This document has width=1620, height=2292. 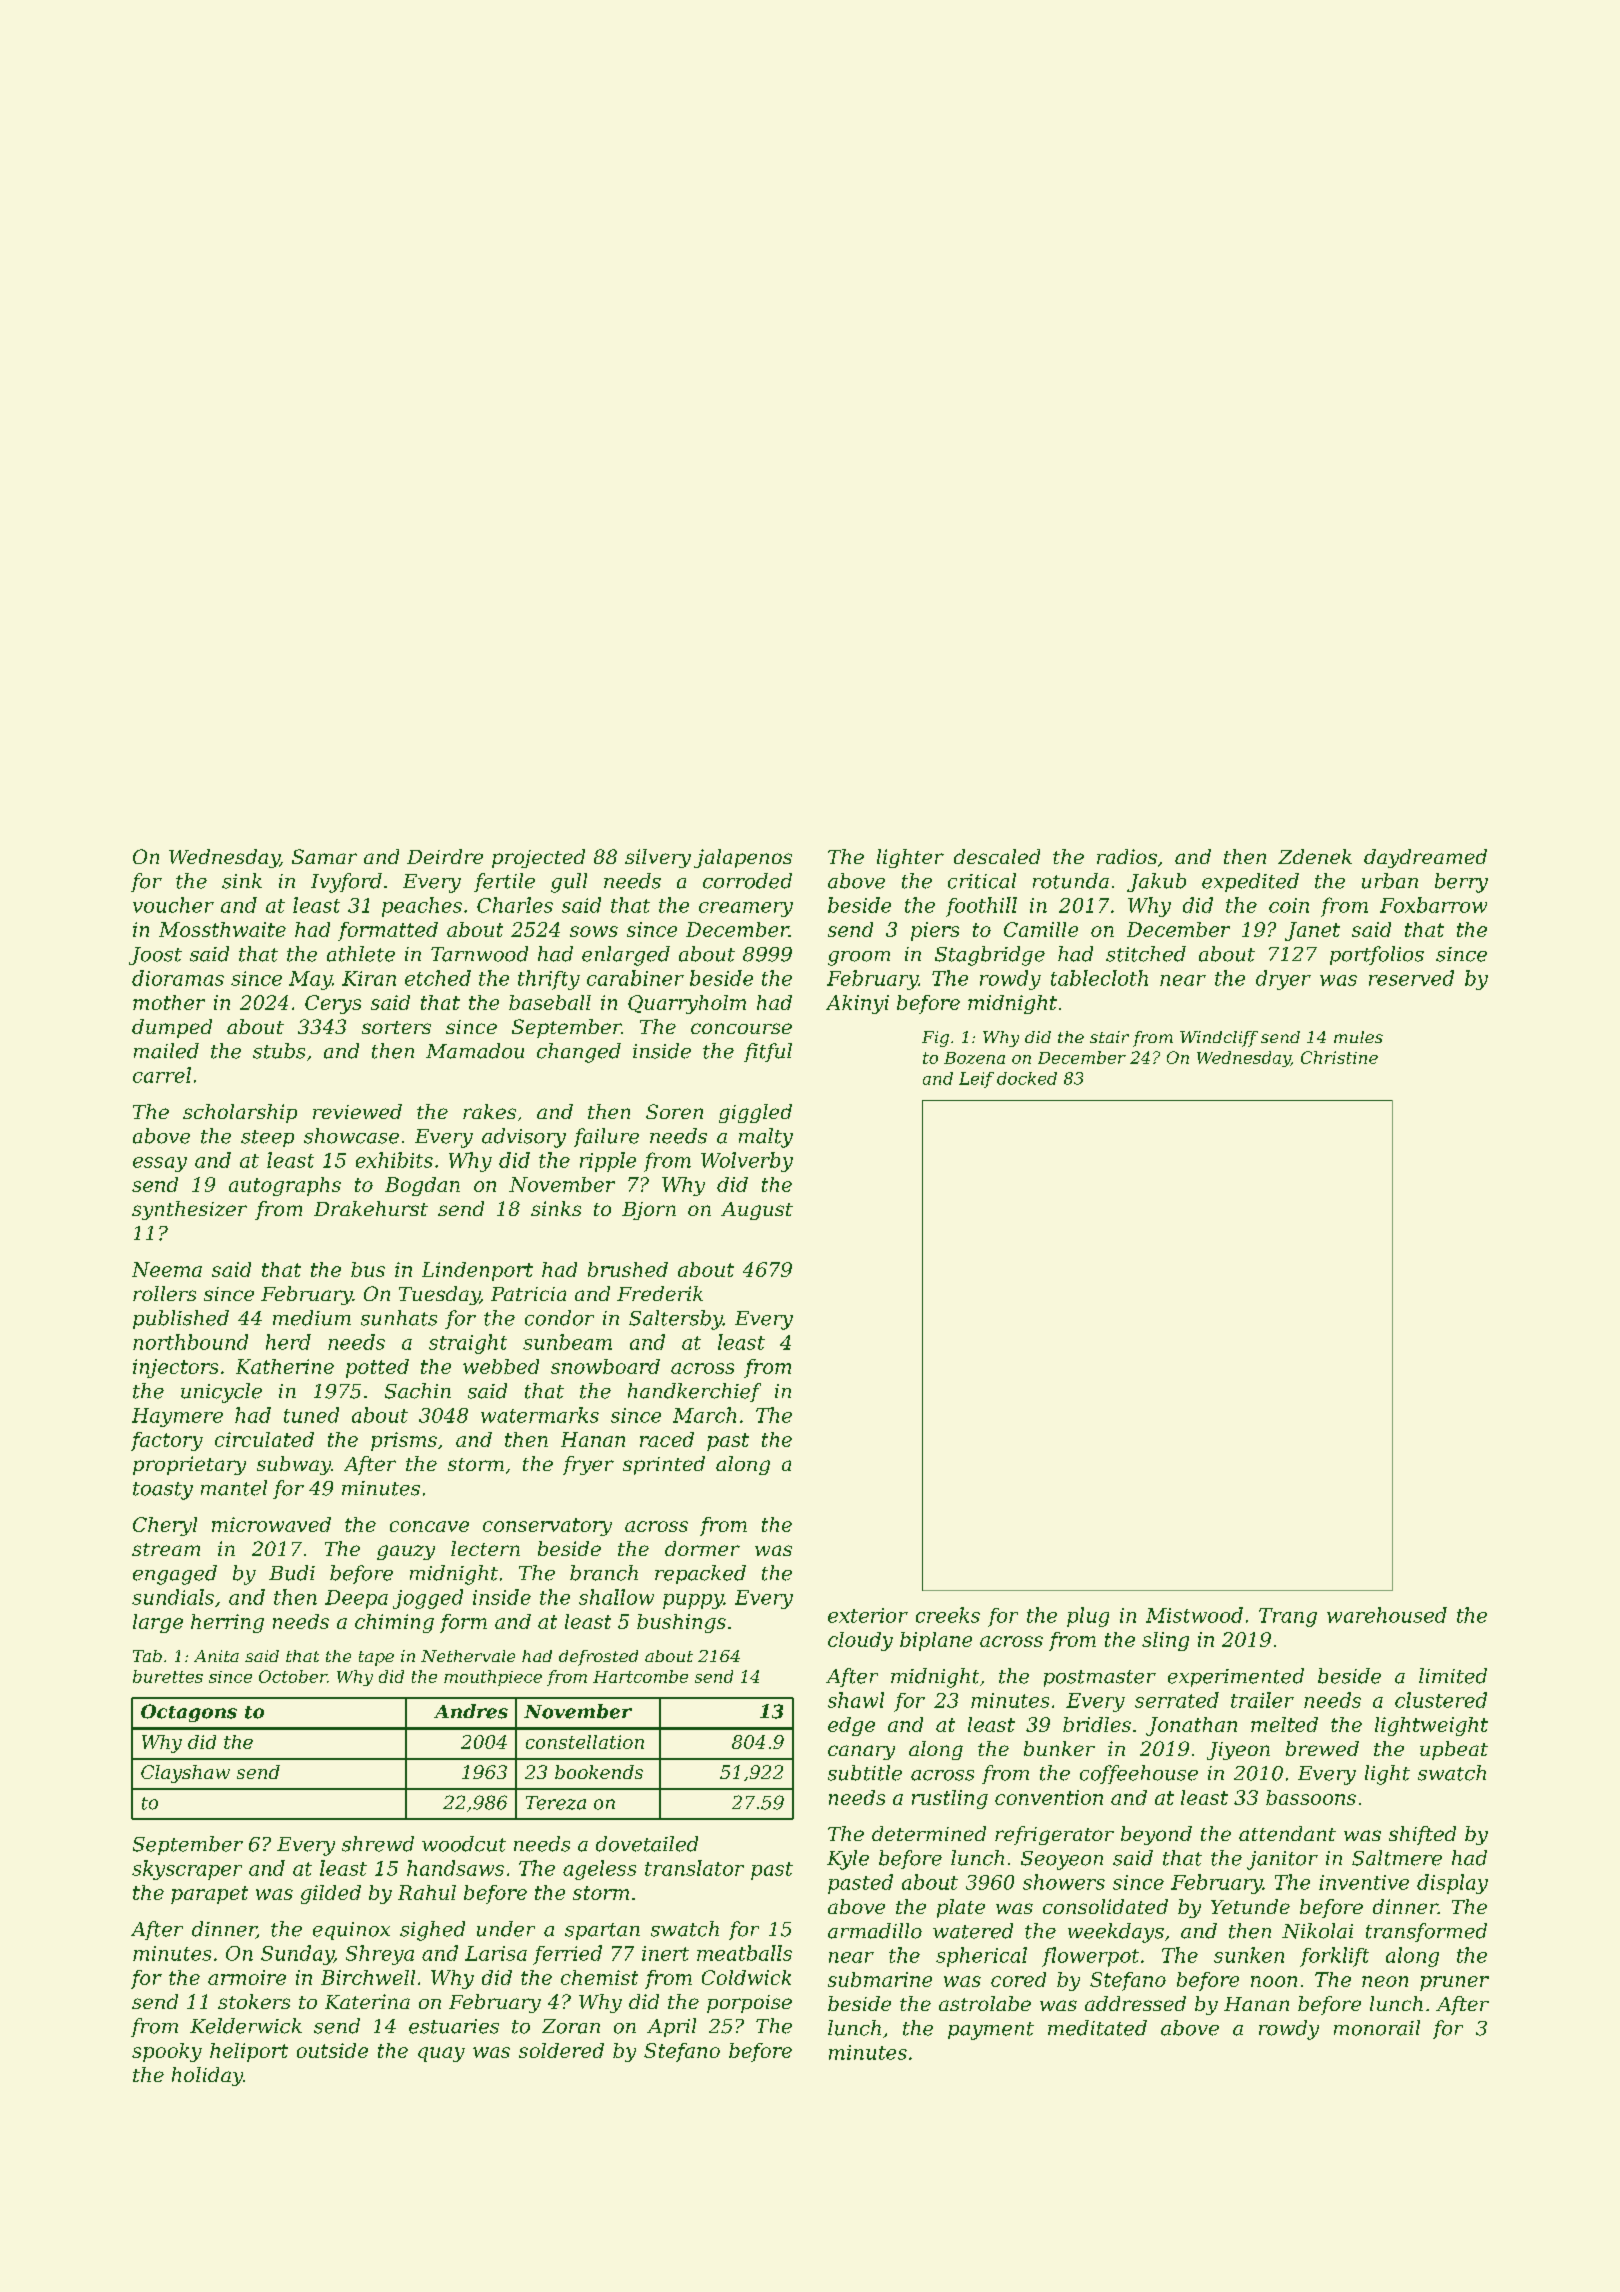 I want to click on Christine, so click(x=1339, y=1057).
